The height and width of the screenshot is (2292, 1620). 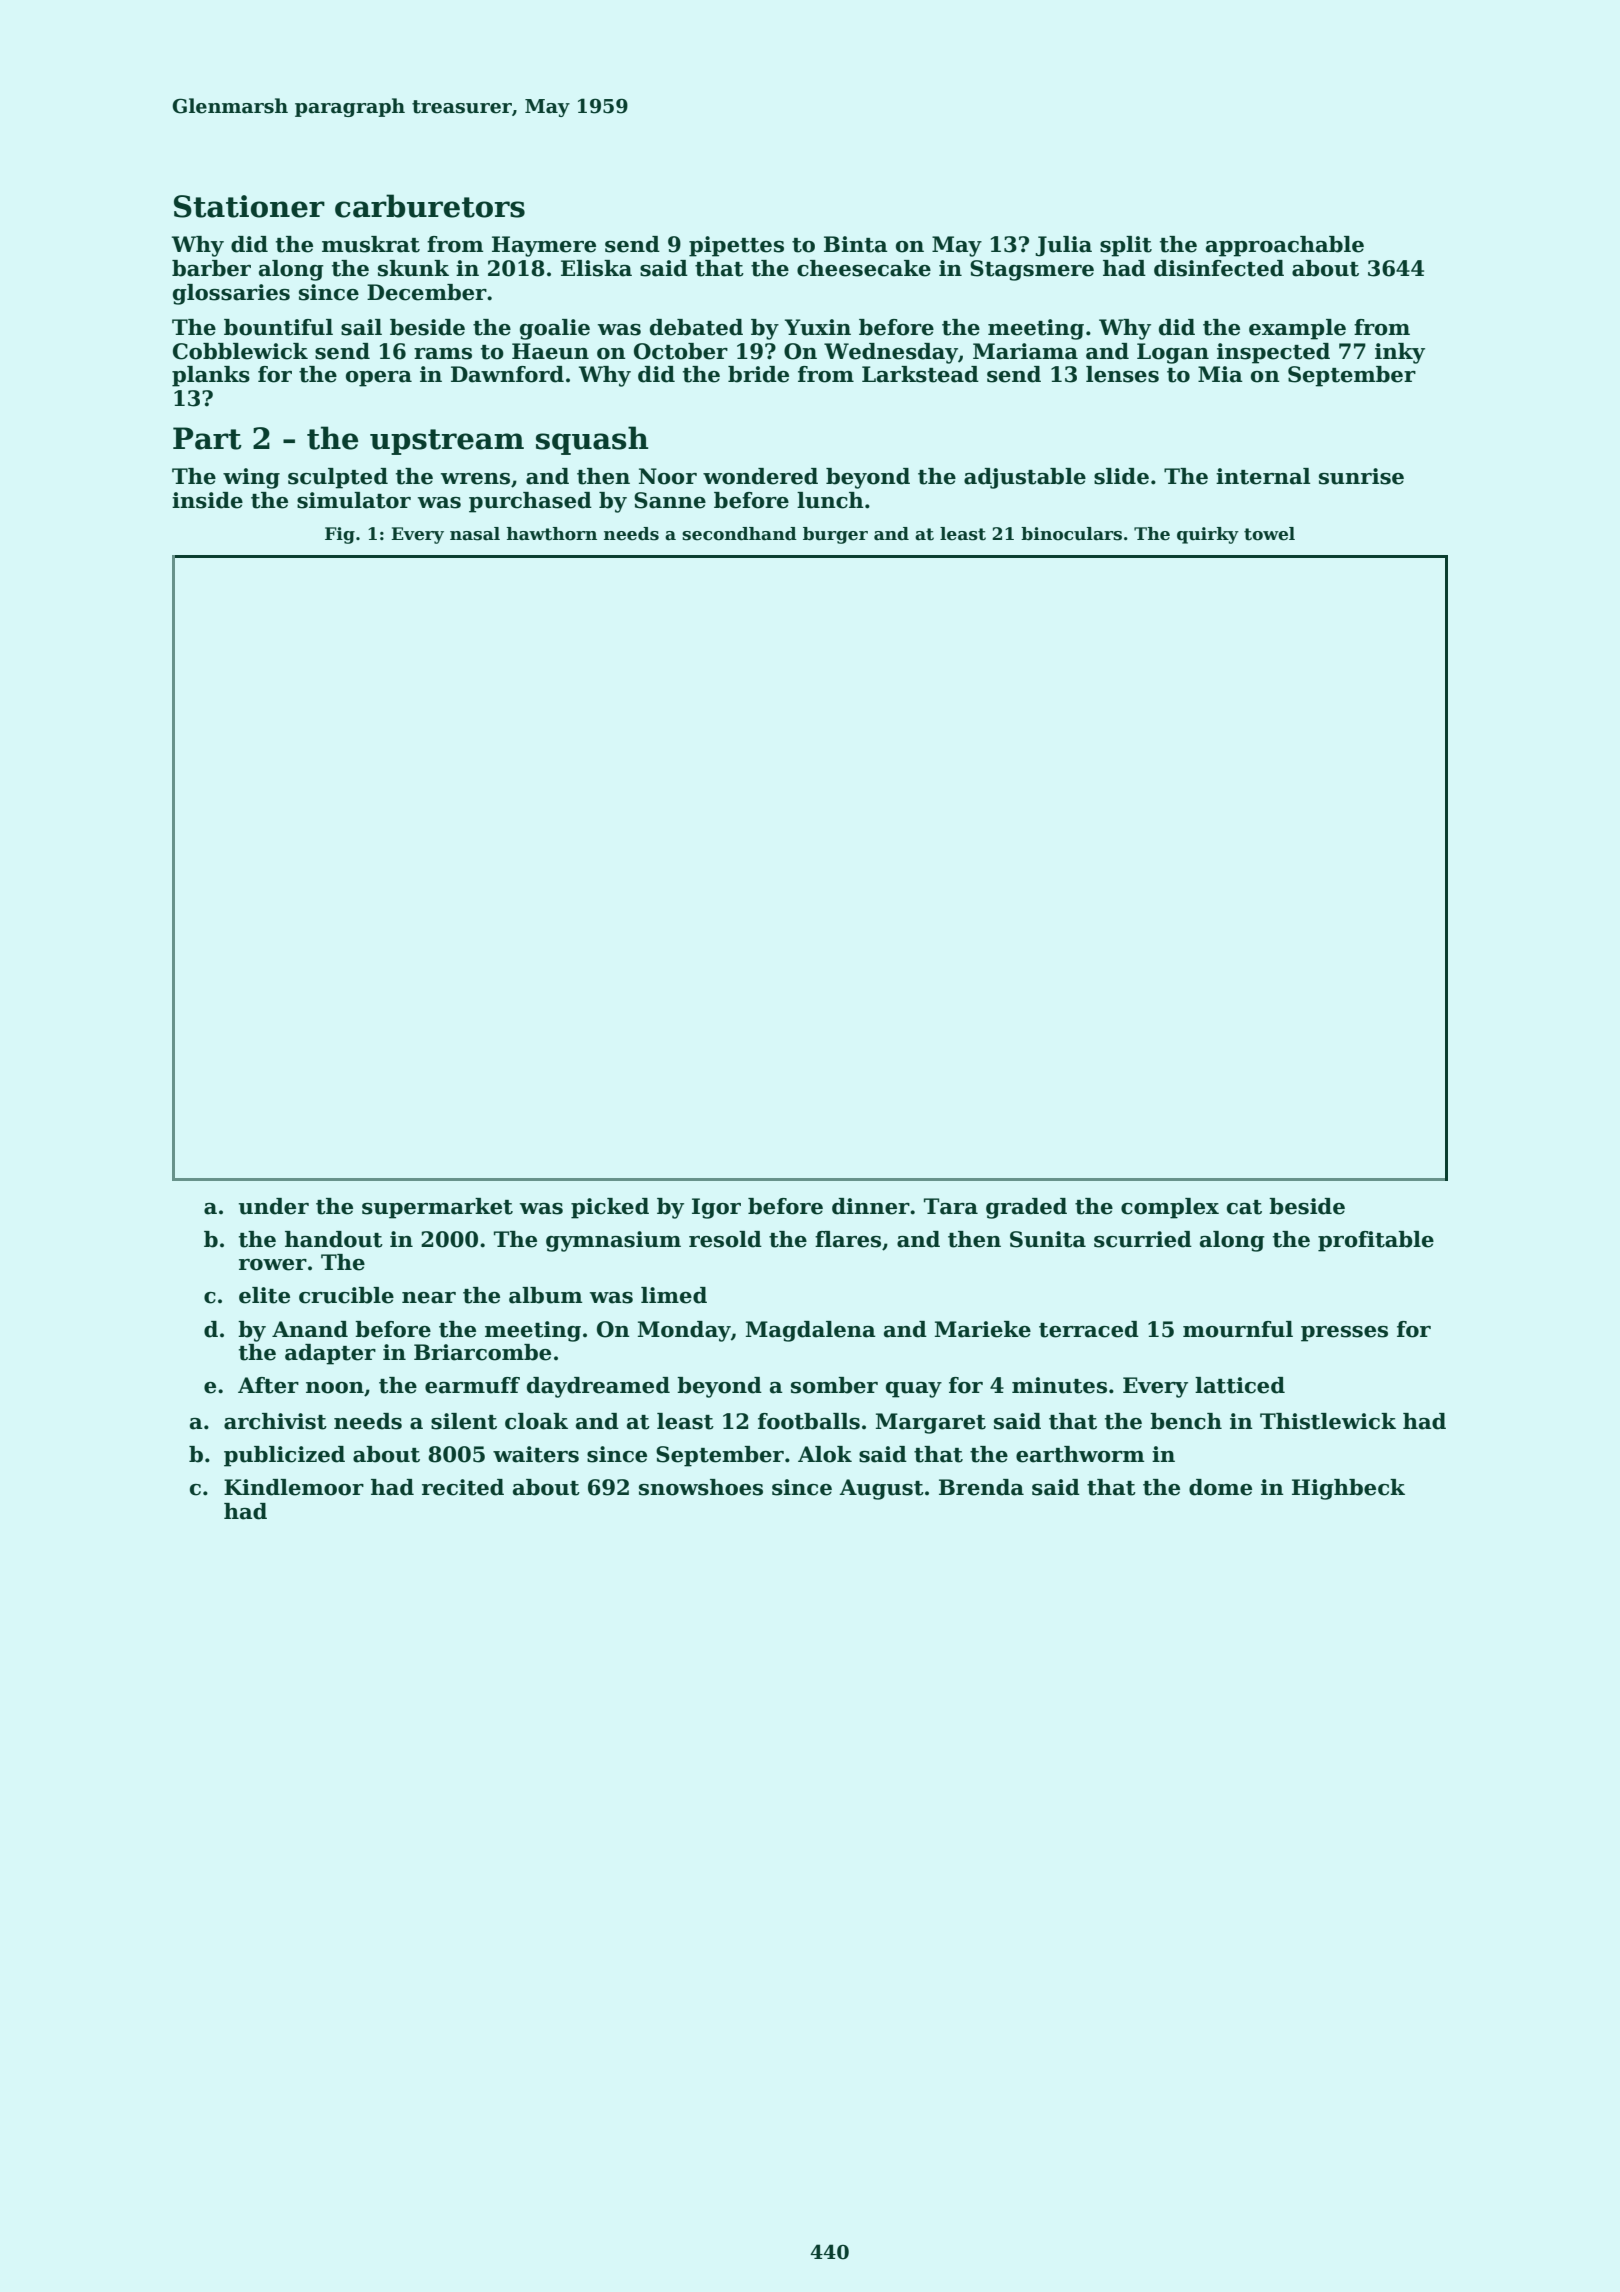 I want to click on Tara, so click(x=951, y=1206).
